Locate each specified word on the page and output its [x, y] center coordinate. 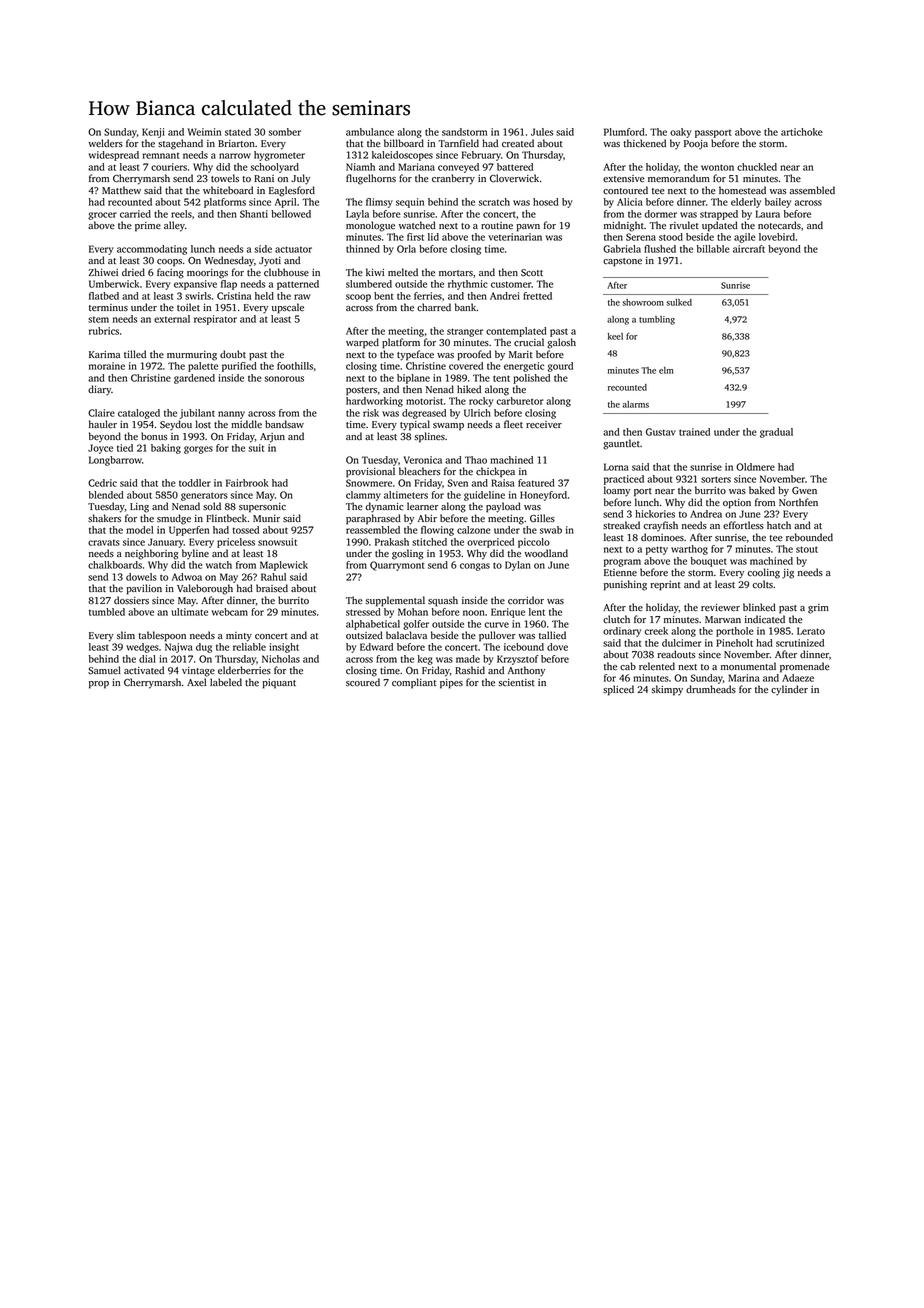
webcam [230, 612]
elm [666, 370]
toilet [188, 307]
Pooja [696, 145]
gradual [776, 433]
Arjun [272, 438]
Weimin [204, 132]
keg [425, 660]
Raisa [503, 483]
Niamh [360, 167]
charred [434, 307]
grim [818, 609]
